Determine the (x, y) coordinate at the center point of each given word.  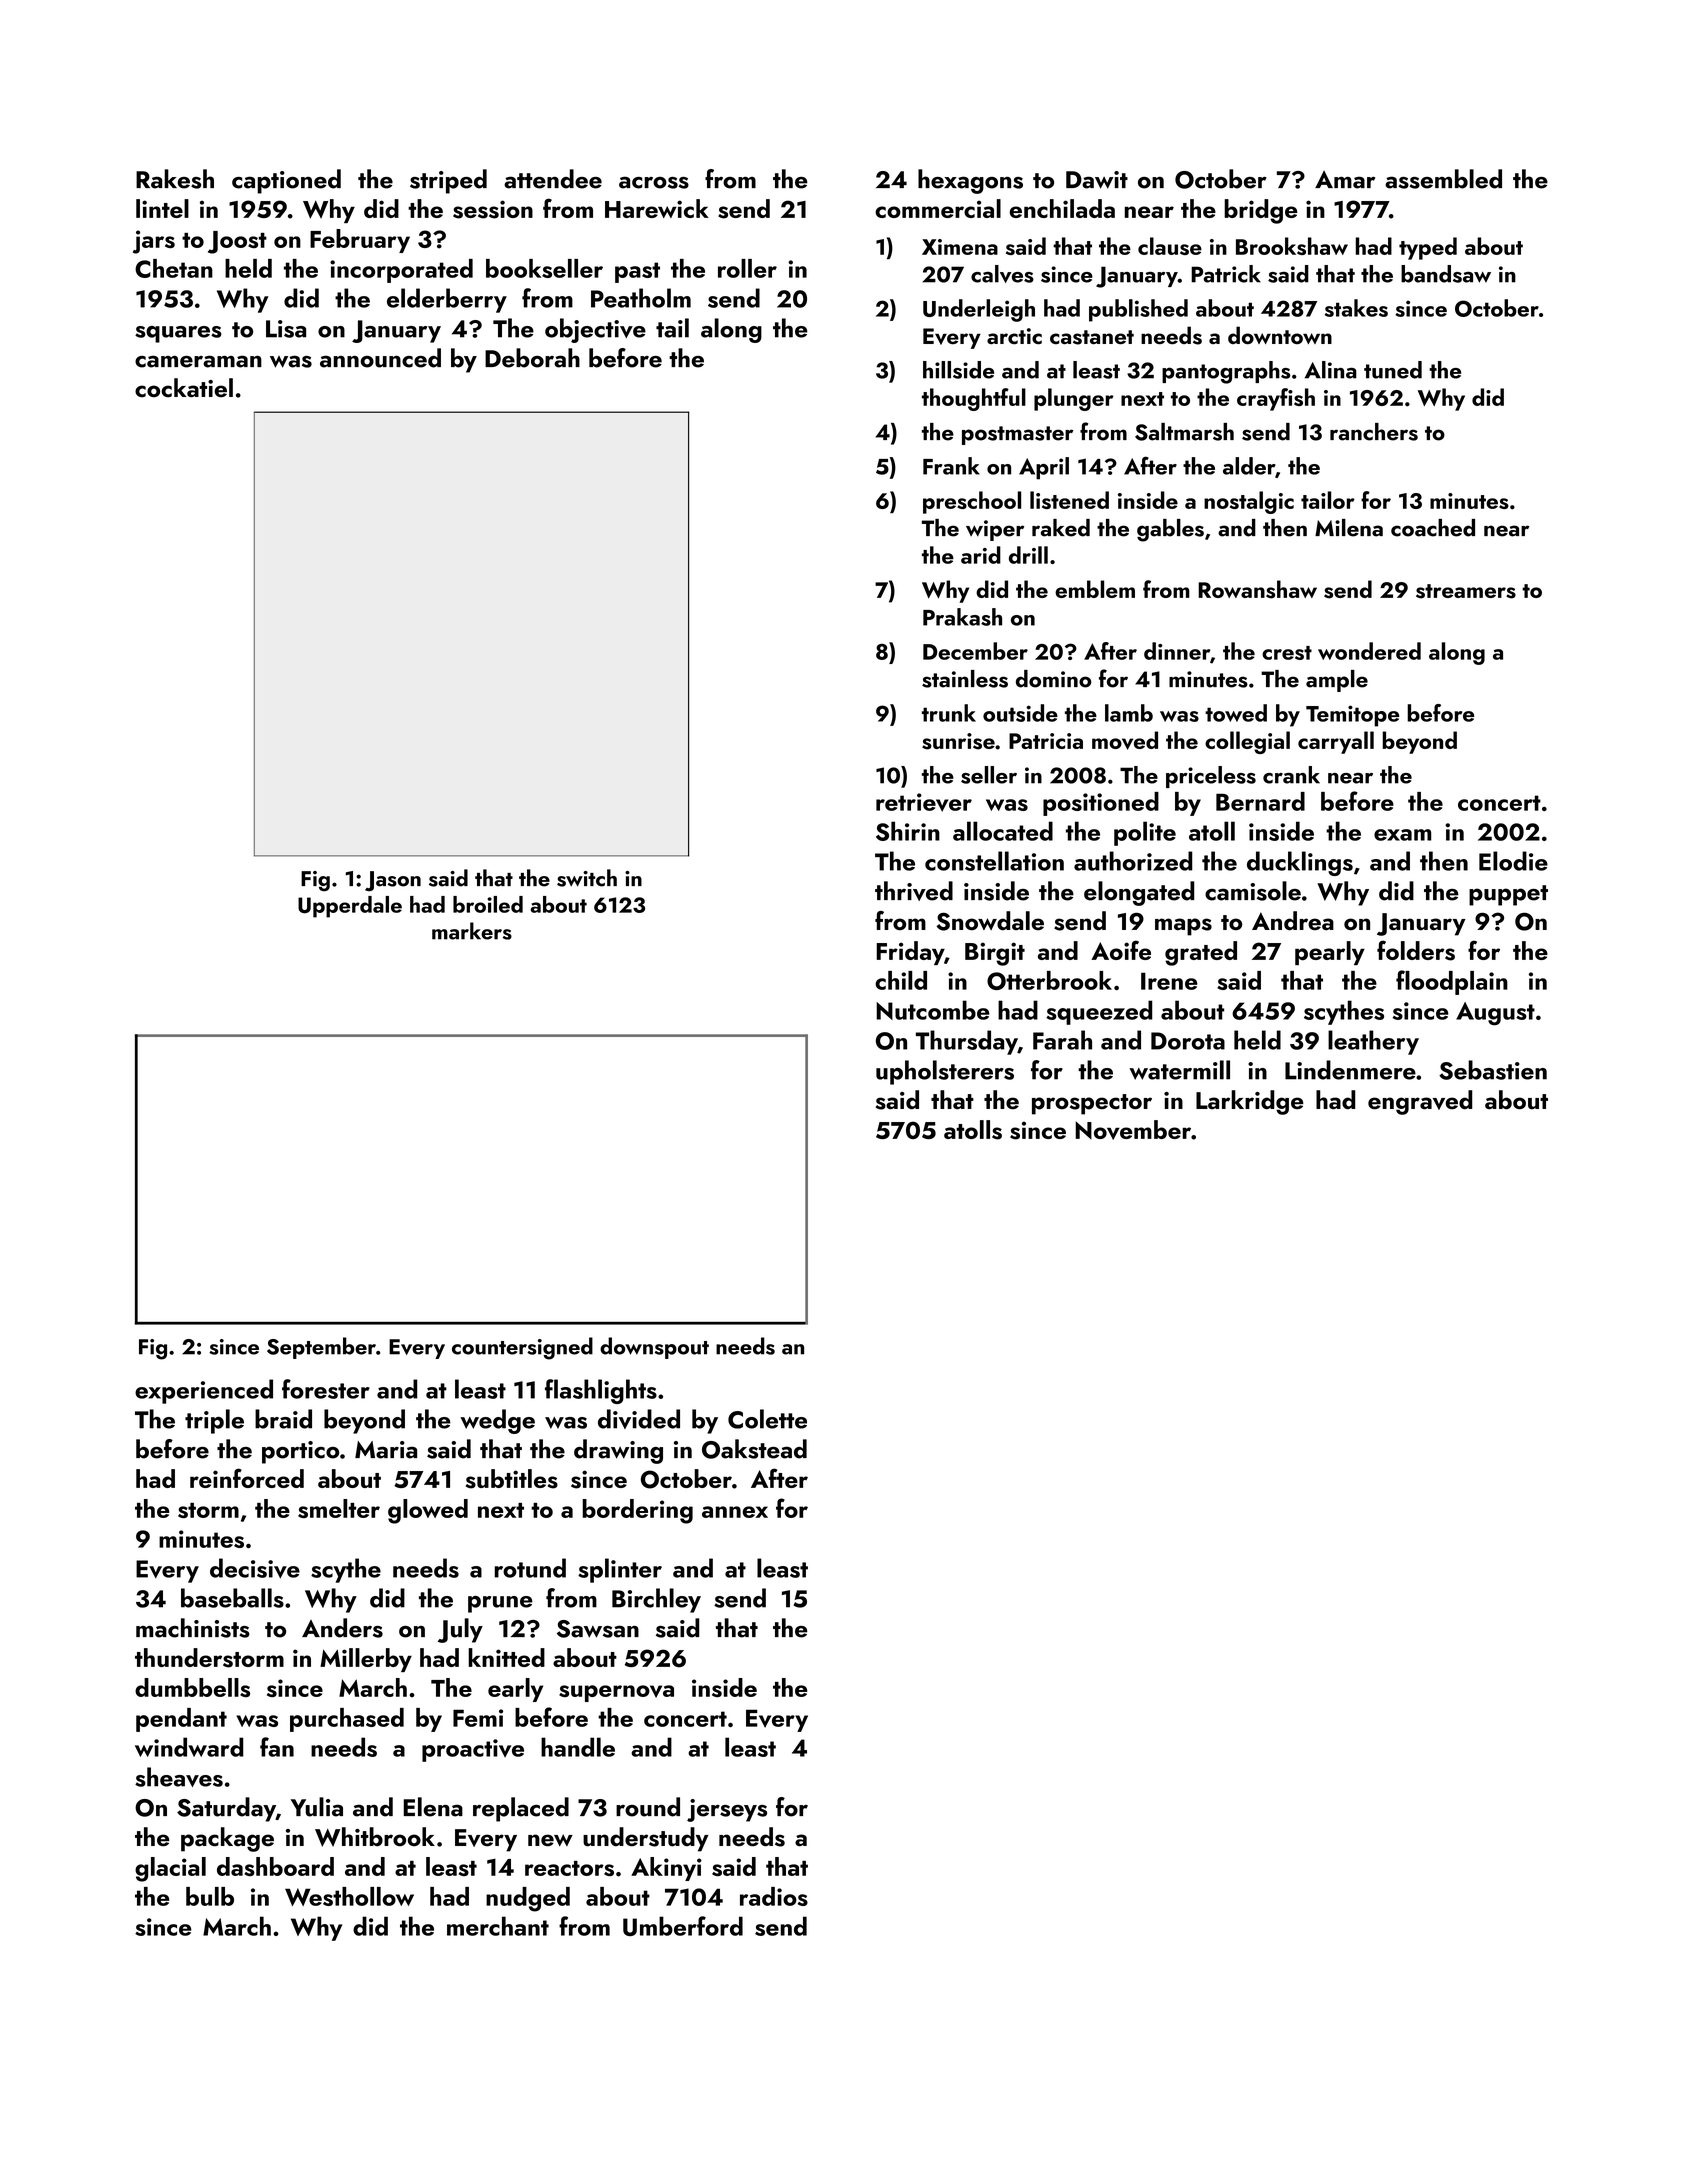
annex (735, 1512)
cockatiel (184, 388)
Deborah (532, 358)
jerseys (727, 1810)
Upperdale (350, 907)
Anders (342, 1628)
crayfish (1276, 399)
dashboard (275, 1866)
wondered (1369, 651)
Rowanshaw (1257, 589)
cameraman (198, 361)
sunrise (958, 741)
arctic (1014, 336)
